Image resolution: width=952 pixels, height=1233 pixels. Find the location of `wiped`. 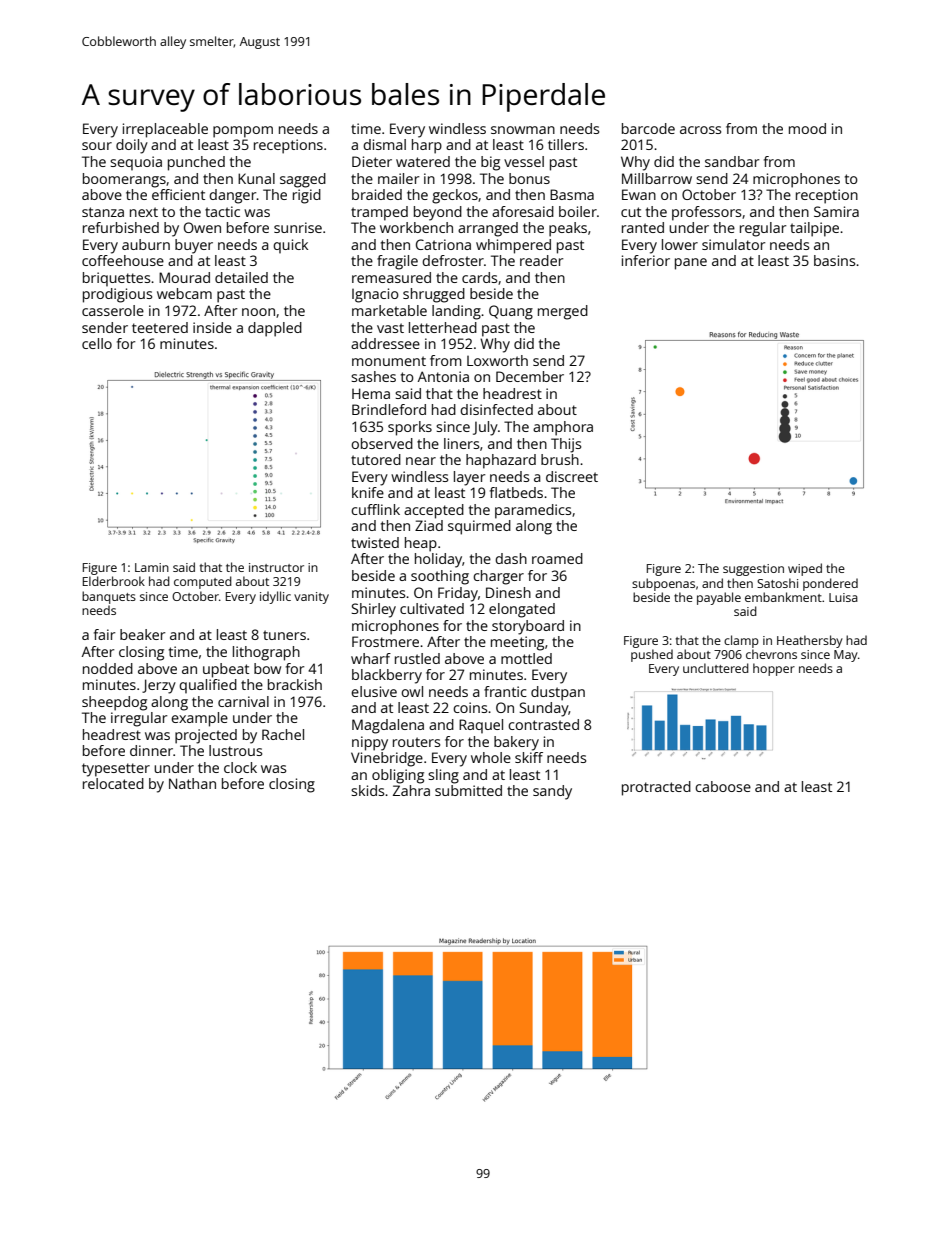

wiped is located at coordinates (805, 569).
